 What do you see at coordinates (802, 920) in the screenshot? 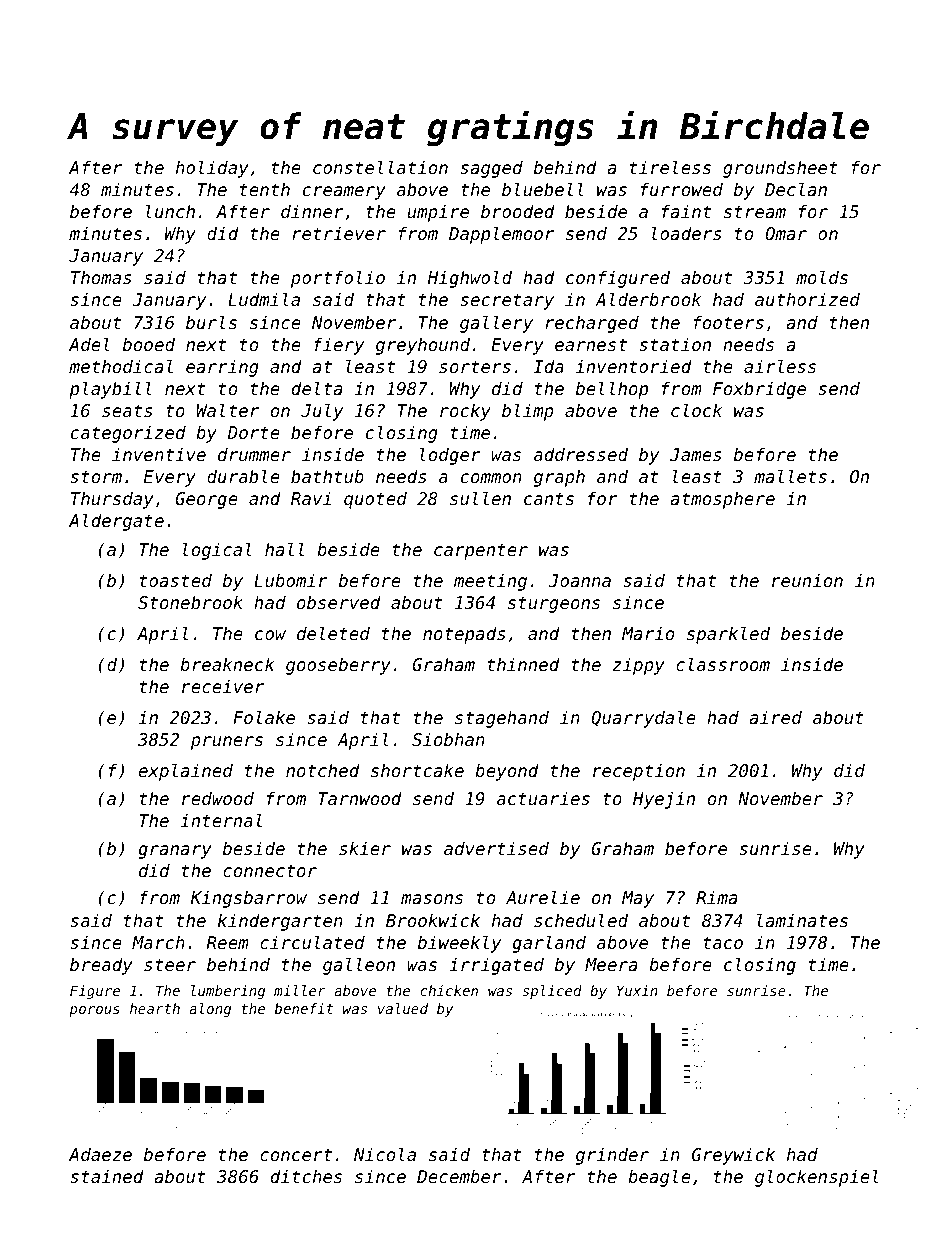
I see `laminates` at bounding box center [802, 920].
